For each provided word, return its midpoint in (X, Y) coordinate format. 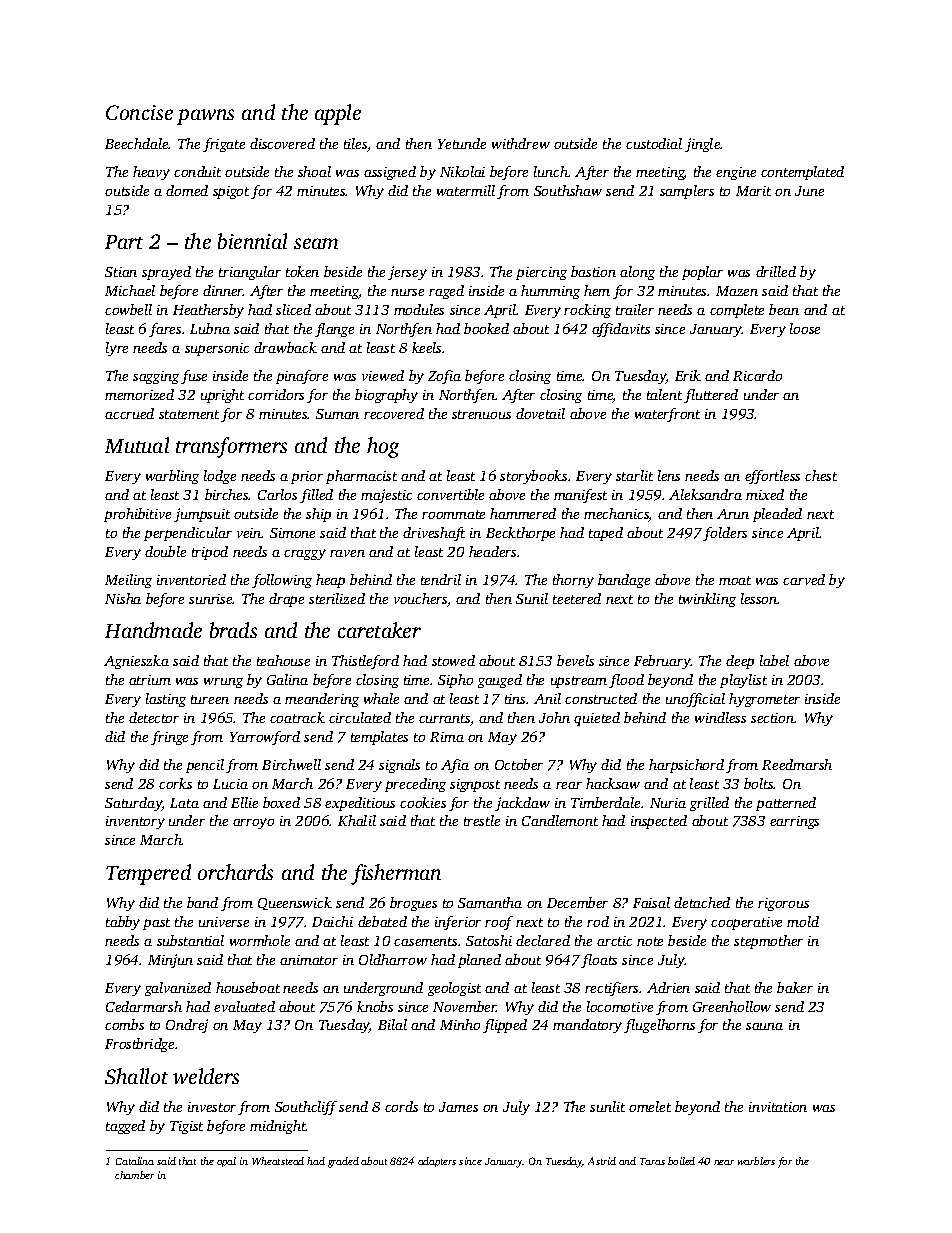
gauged (500, 681)
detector (154, 717)
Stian (121, 272)
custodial (654, 143)
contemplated (802, 173)
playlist (743, 681)
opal (226, 1162)
